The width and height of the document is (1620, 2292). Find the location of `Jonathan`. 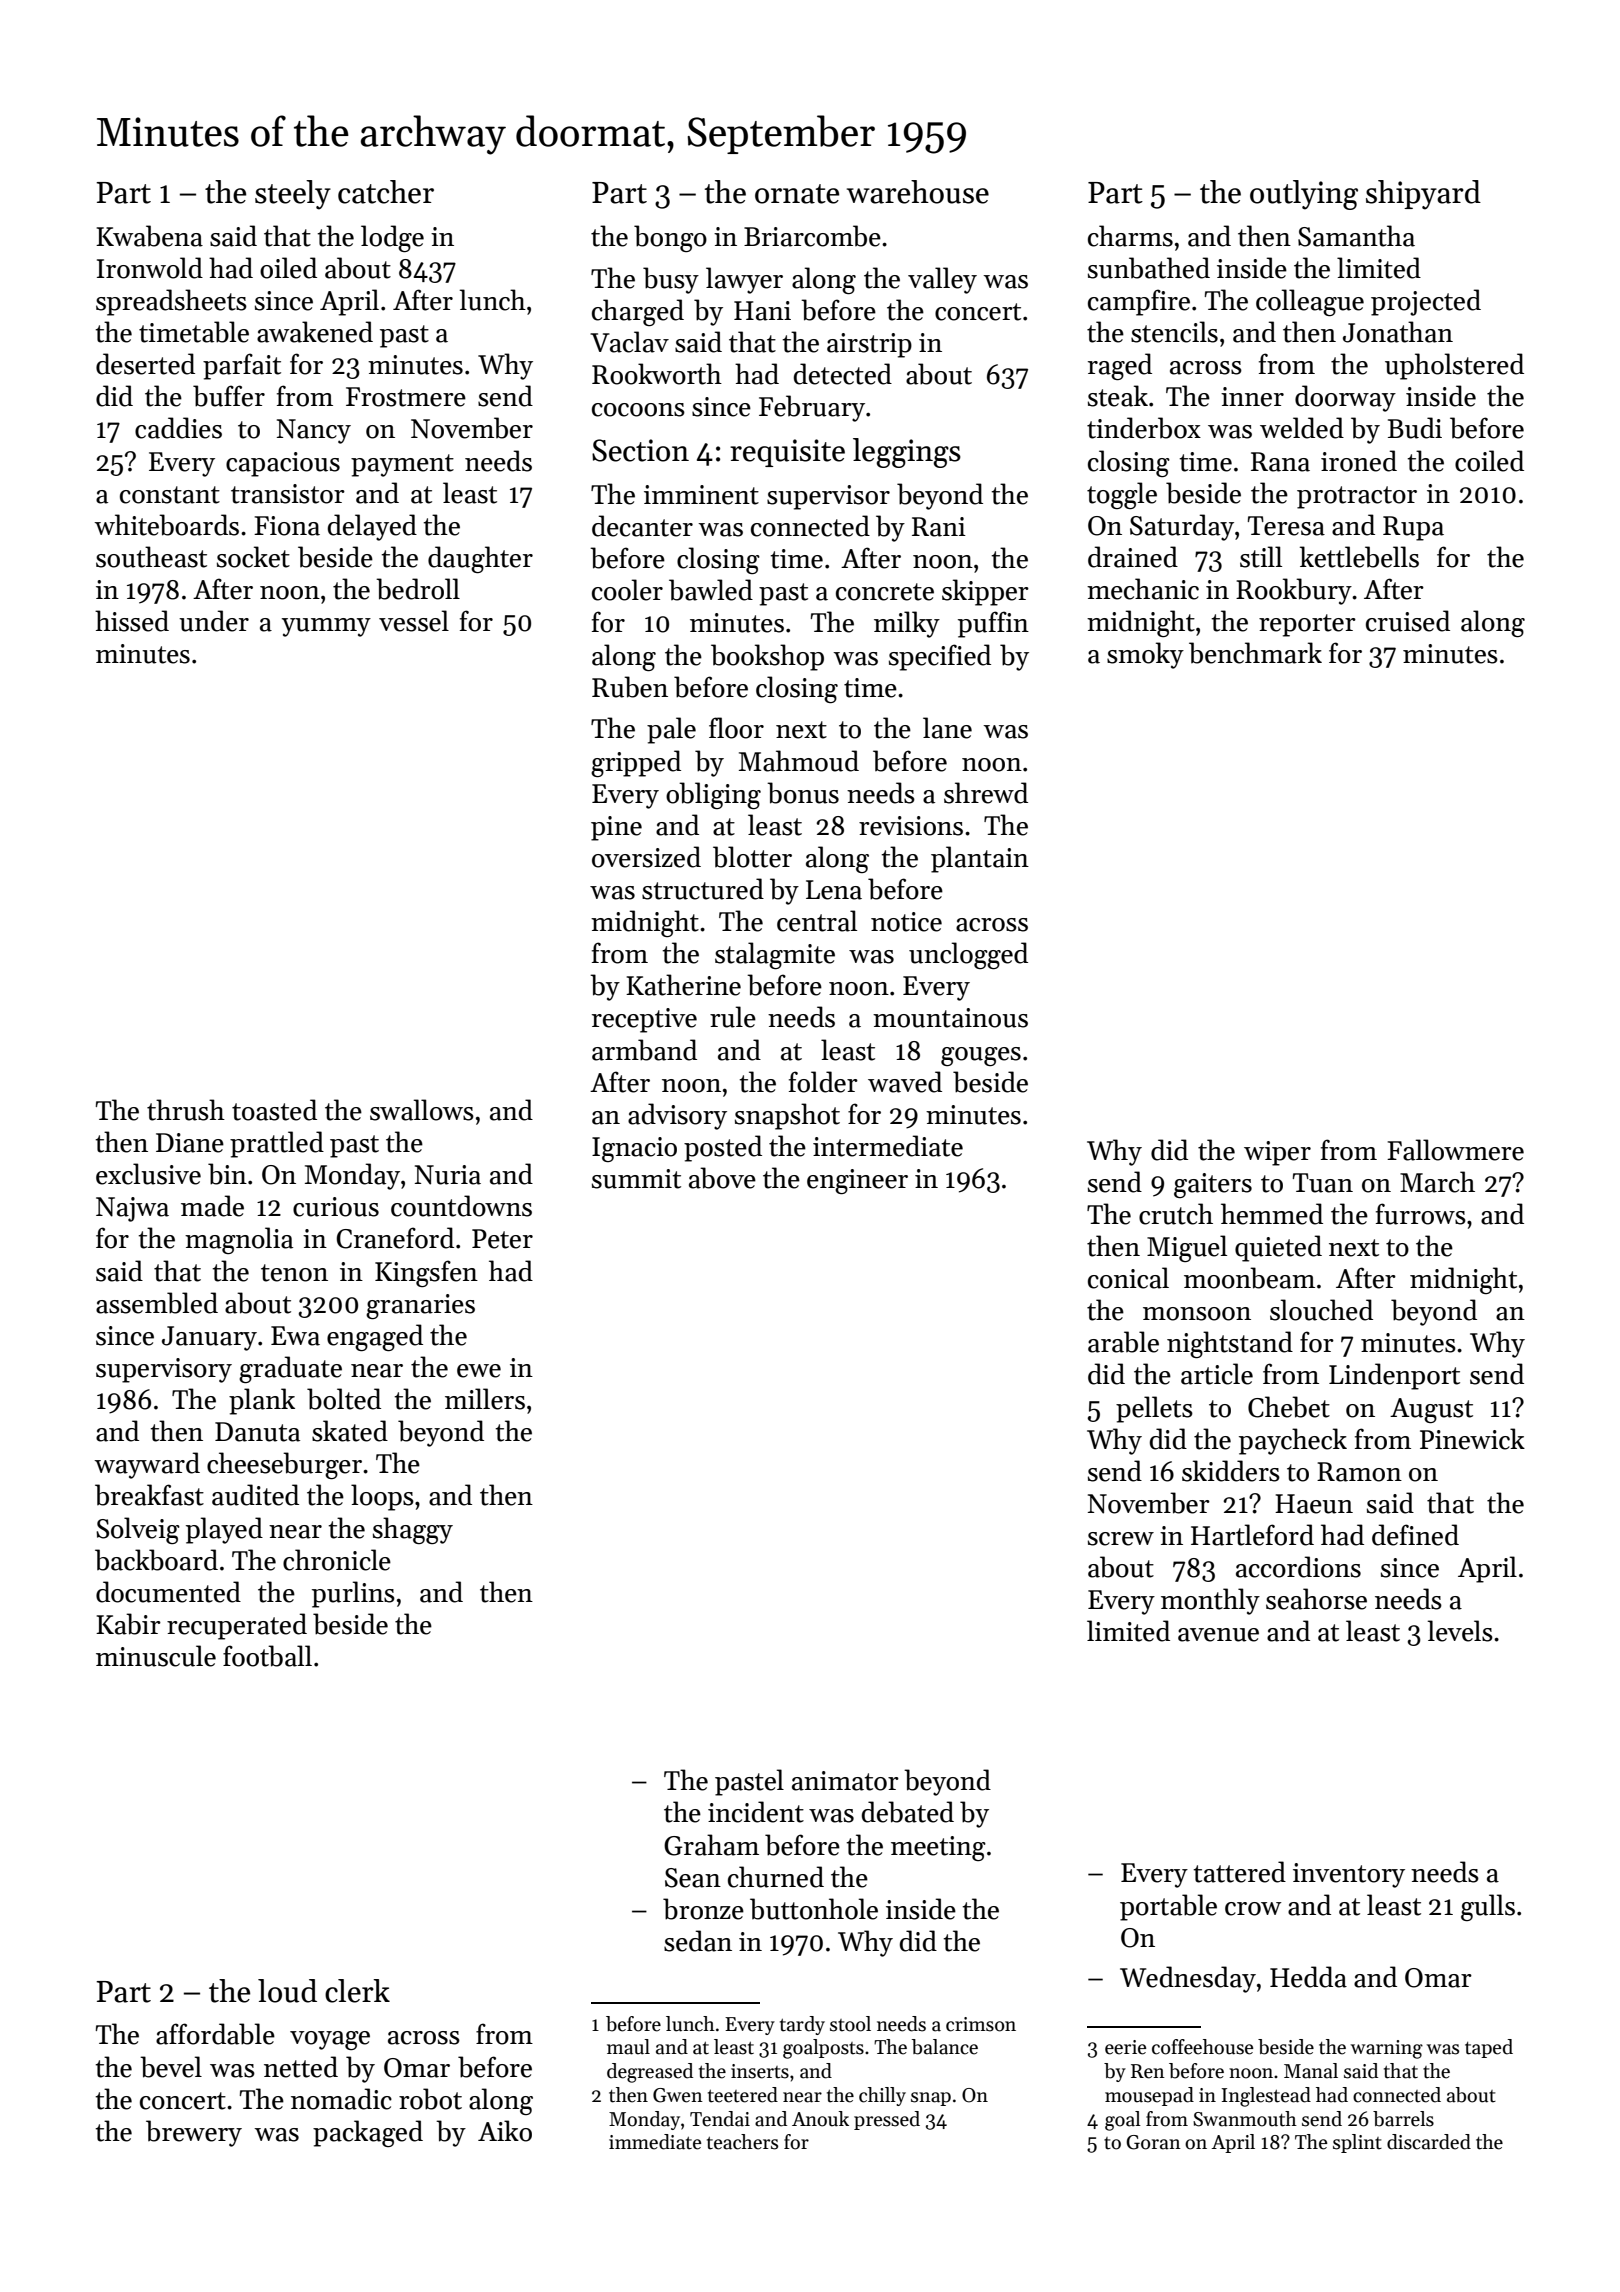

Jonathan is located at coordinates (1398, 332).
